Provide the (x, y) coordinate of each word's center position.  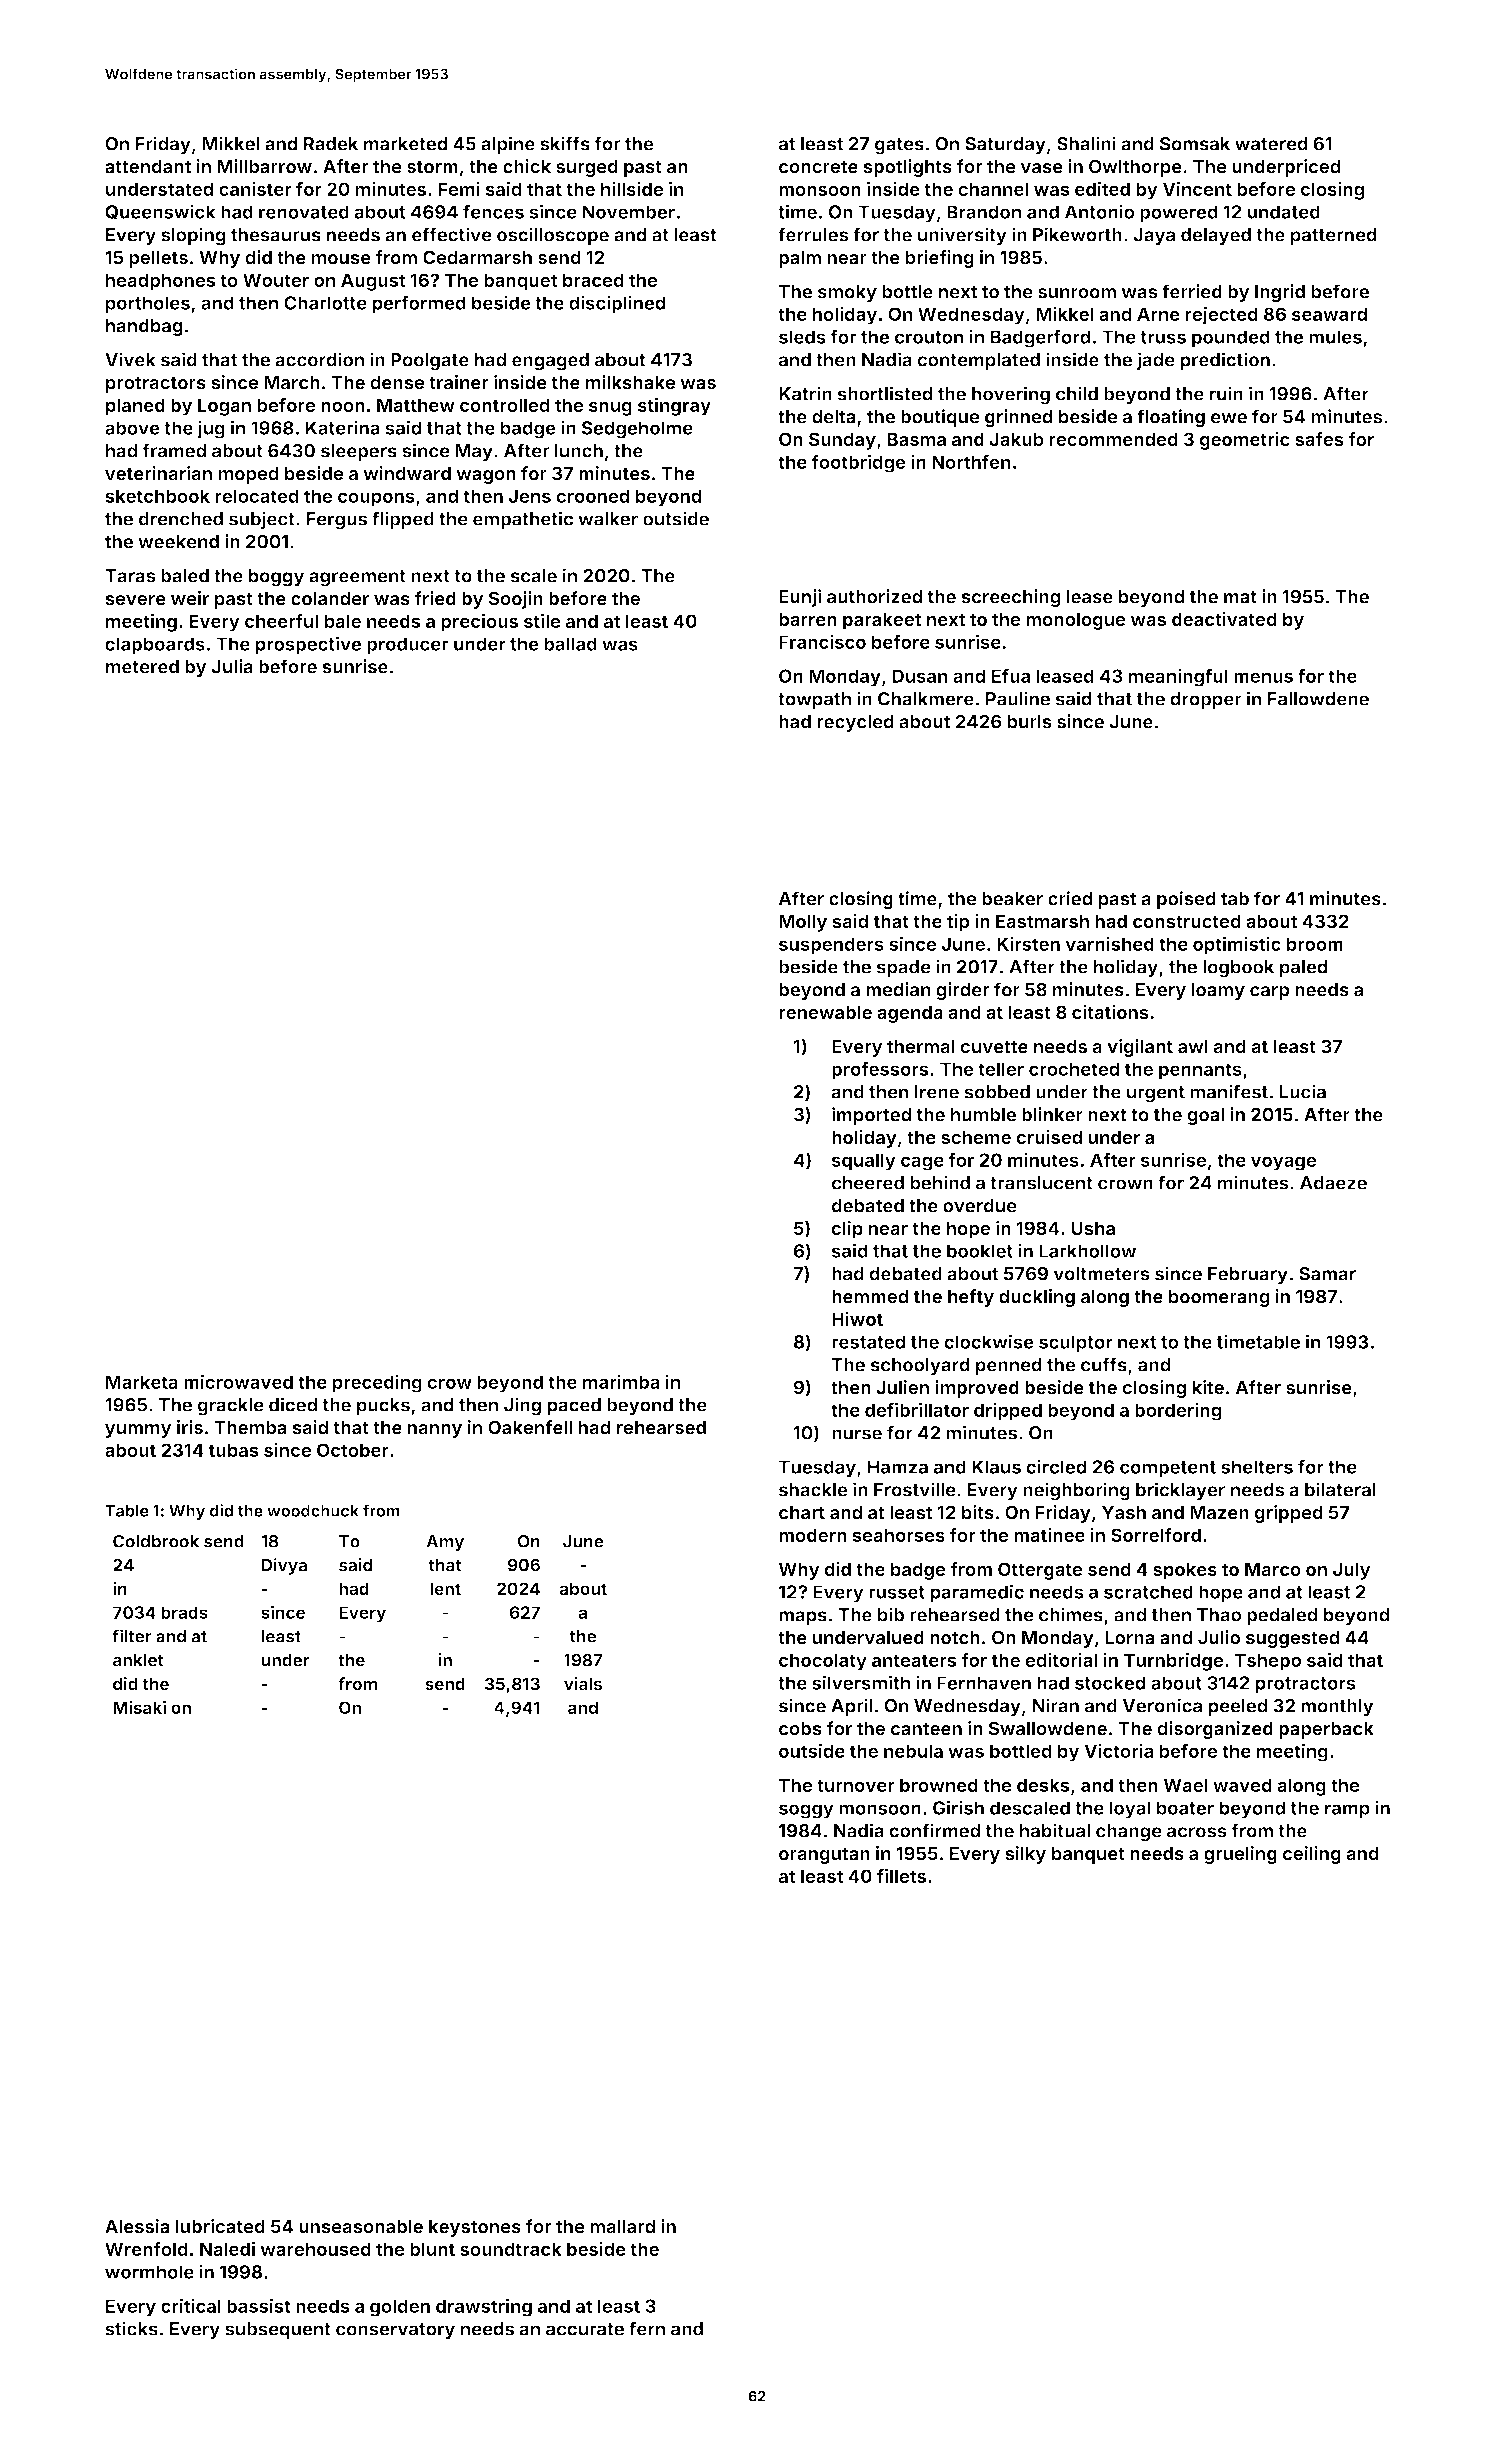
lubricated (220, 2226)
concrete (818, 167)
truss (1163, 337)
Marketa (142, 1382)
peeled (1237, 1707)
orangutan (824, 1855)
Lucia (1303, 1091)
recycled (855, 723)
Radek (331, 144)
